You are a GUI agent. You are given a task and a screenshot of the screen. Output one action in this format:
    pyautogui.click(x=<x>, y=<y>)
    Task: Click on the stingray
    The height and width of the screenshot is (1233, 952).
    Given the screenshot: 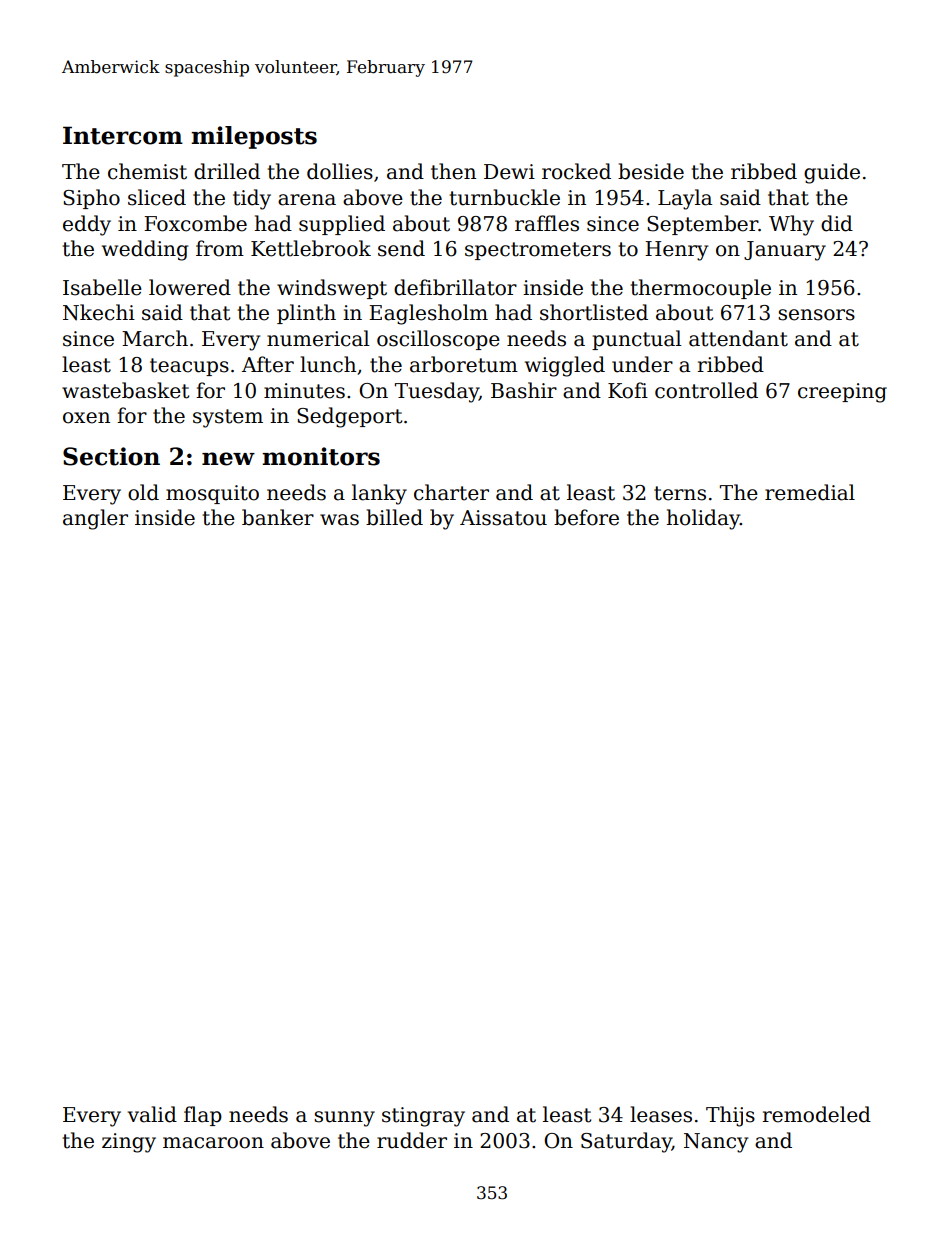 What is the action you would take?
    pyautogui.click(x=423, y=1117)
